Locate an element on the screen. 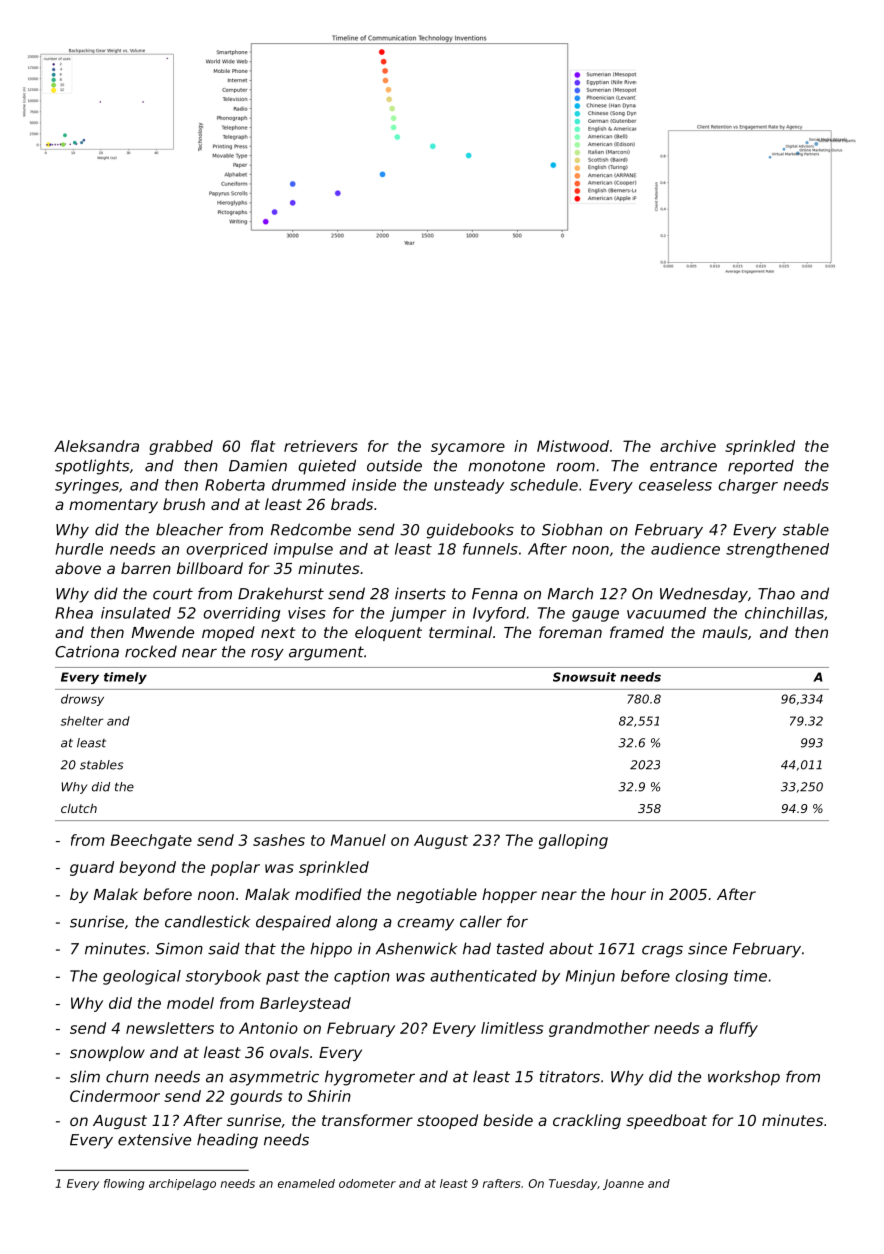  crackling is located at coordinates (587, 1121).
